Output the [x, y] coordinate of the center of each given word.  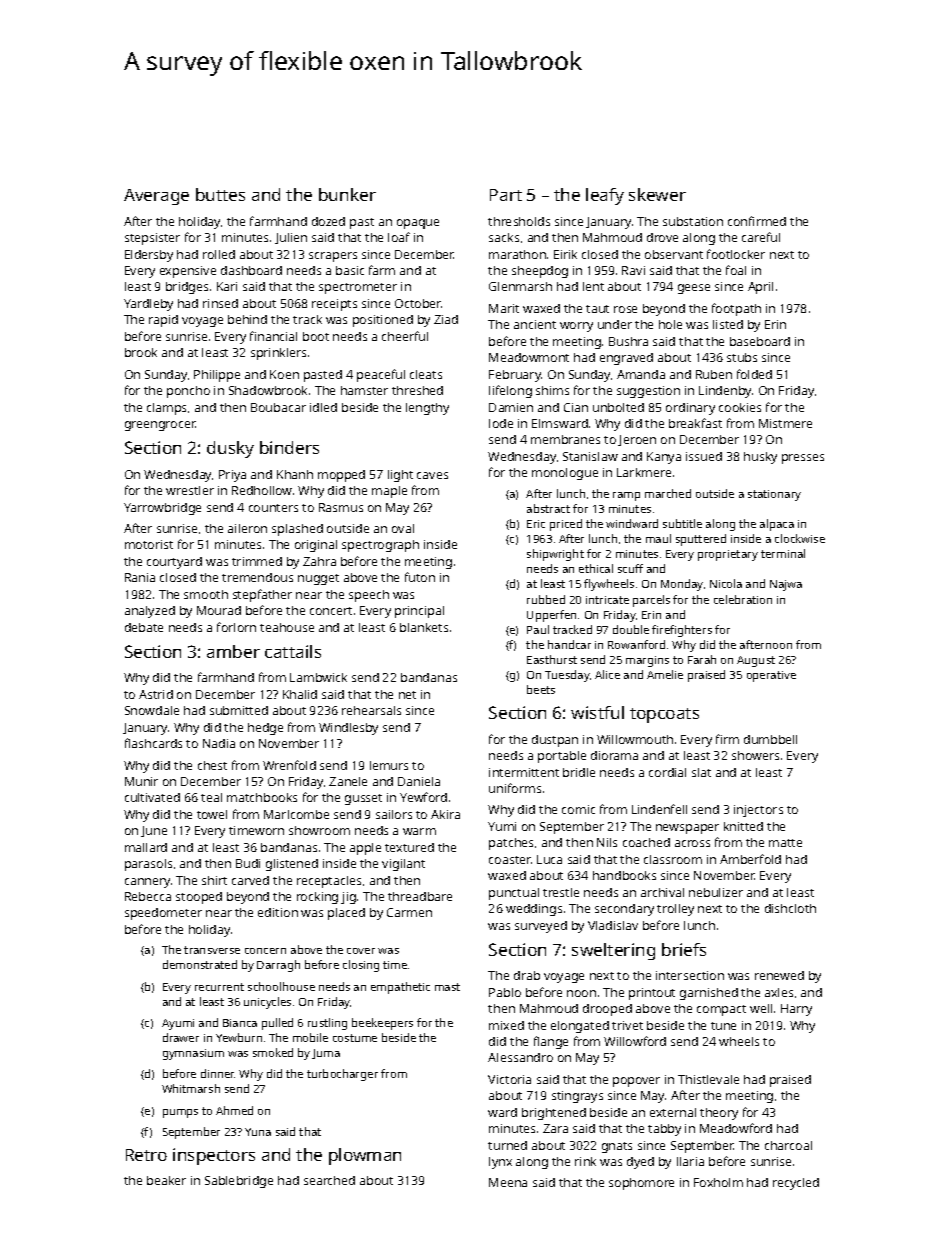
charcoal [788, 1145]
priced [566, 525]
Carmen [409, 912]
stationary [774, 495]
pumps [180, 1113]
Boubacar [278, 407]
